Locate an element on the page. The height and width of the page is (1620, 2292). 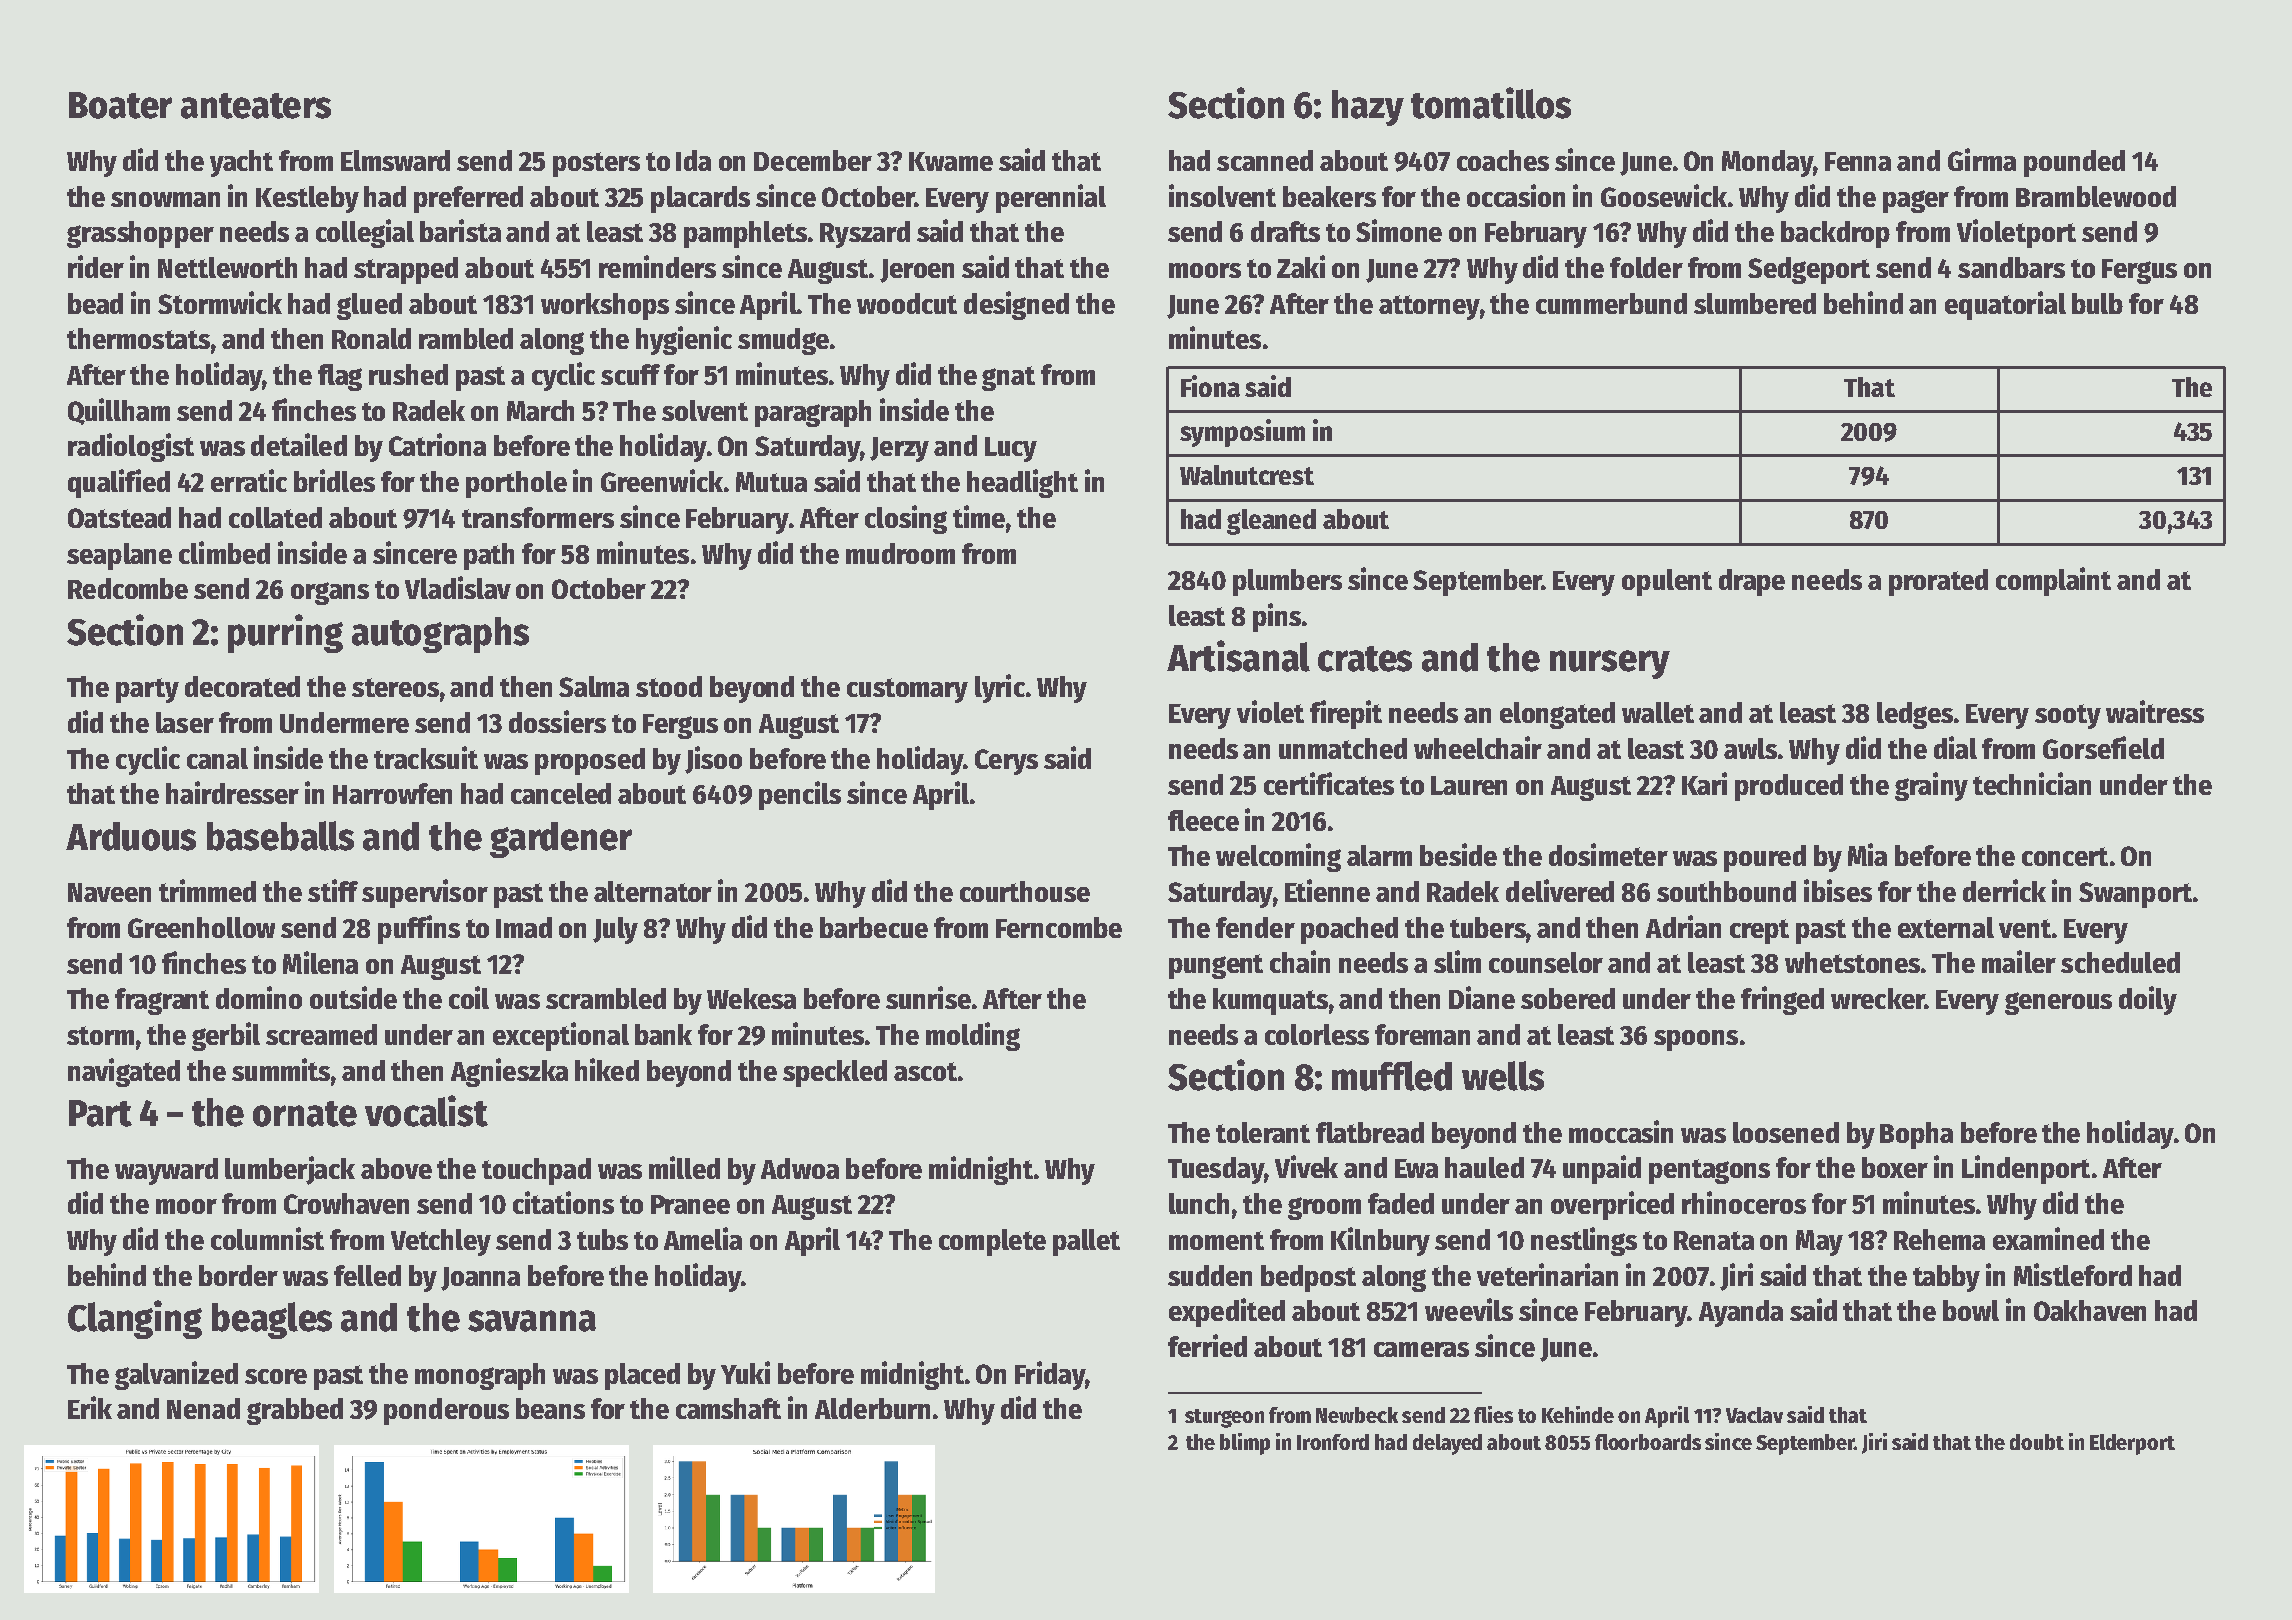
pungent is located at coordinates (1216, 966).
